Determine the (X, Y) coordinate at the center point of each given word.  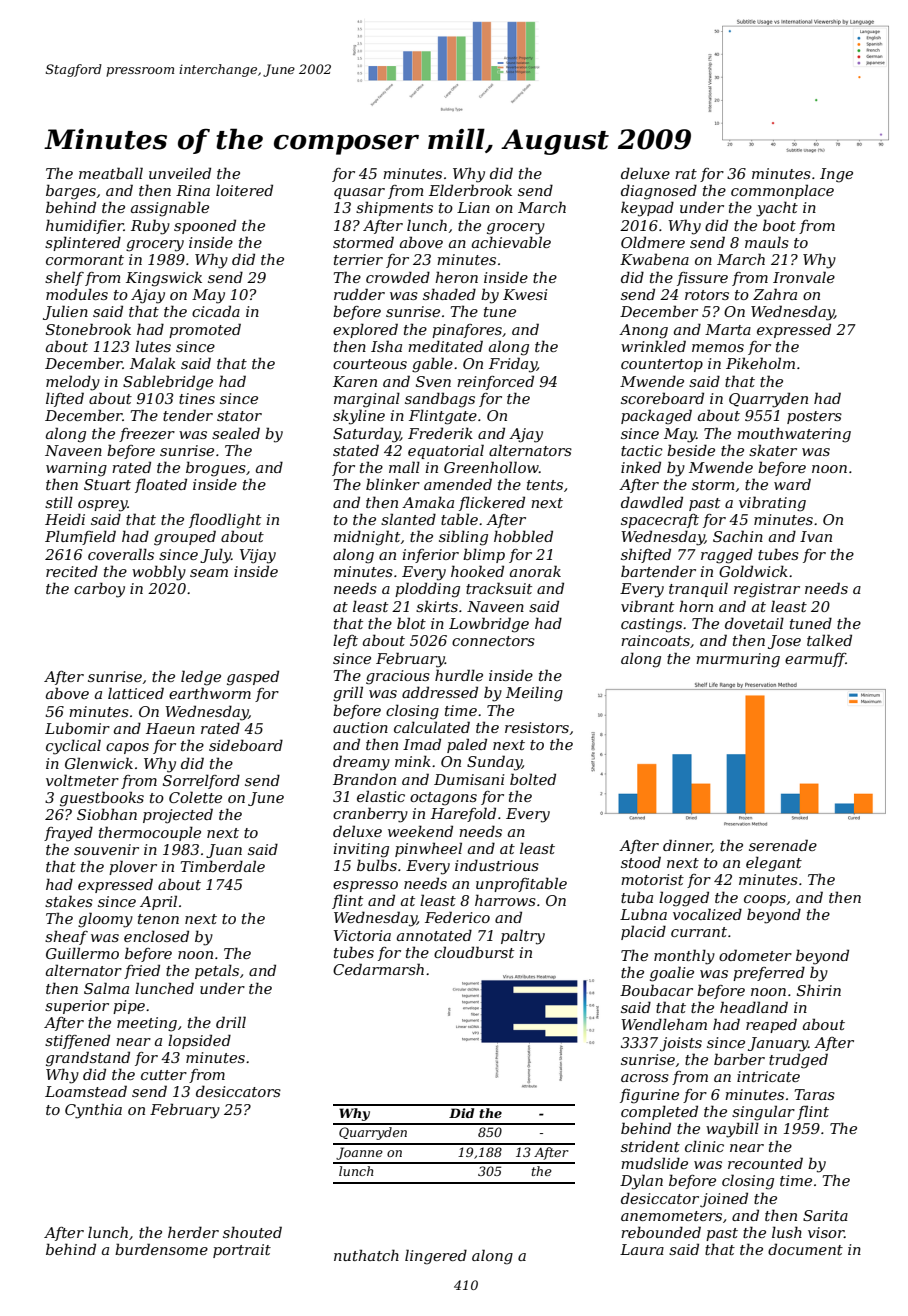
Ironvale (804, 277)
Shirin (819, 990)
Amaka (428, 502)
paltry (523, 937)
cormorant (85, 260)
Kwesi (525, 294)
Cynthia (93, 1111)
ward (792, 484)
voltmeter (82, 780)
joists (681, 1044)
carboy (99, 590)
